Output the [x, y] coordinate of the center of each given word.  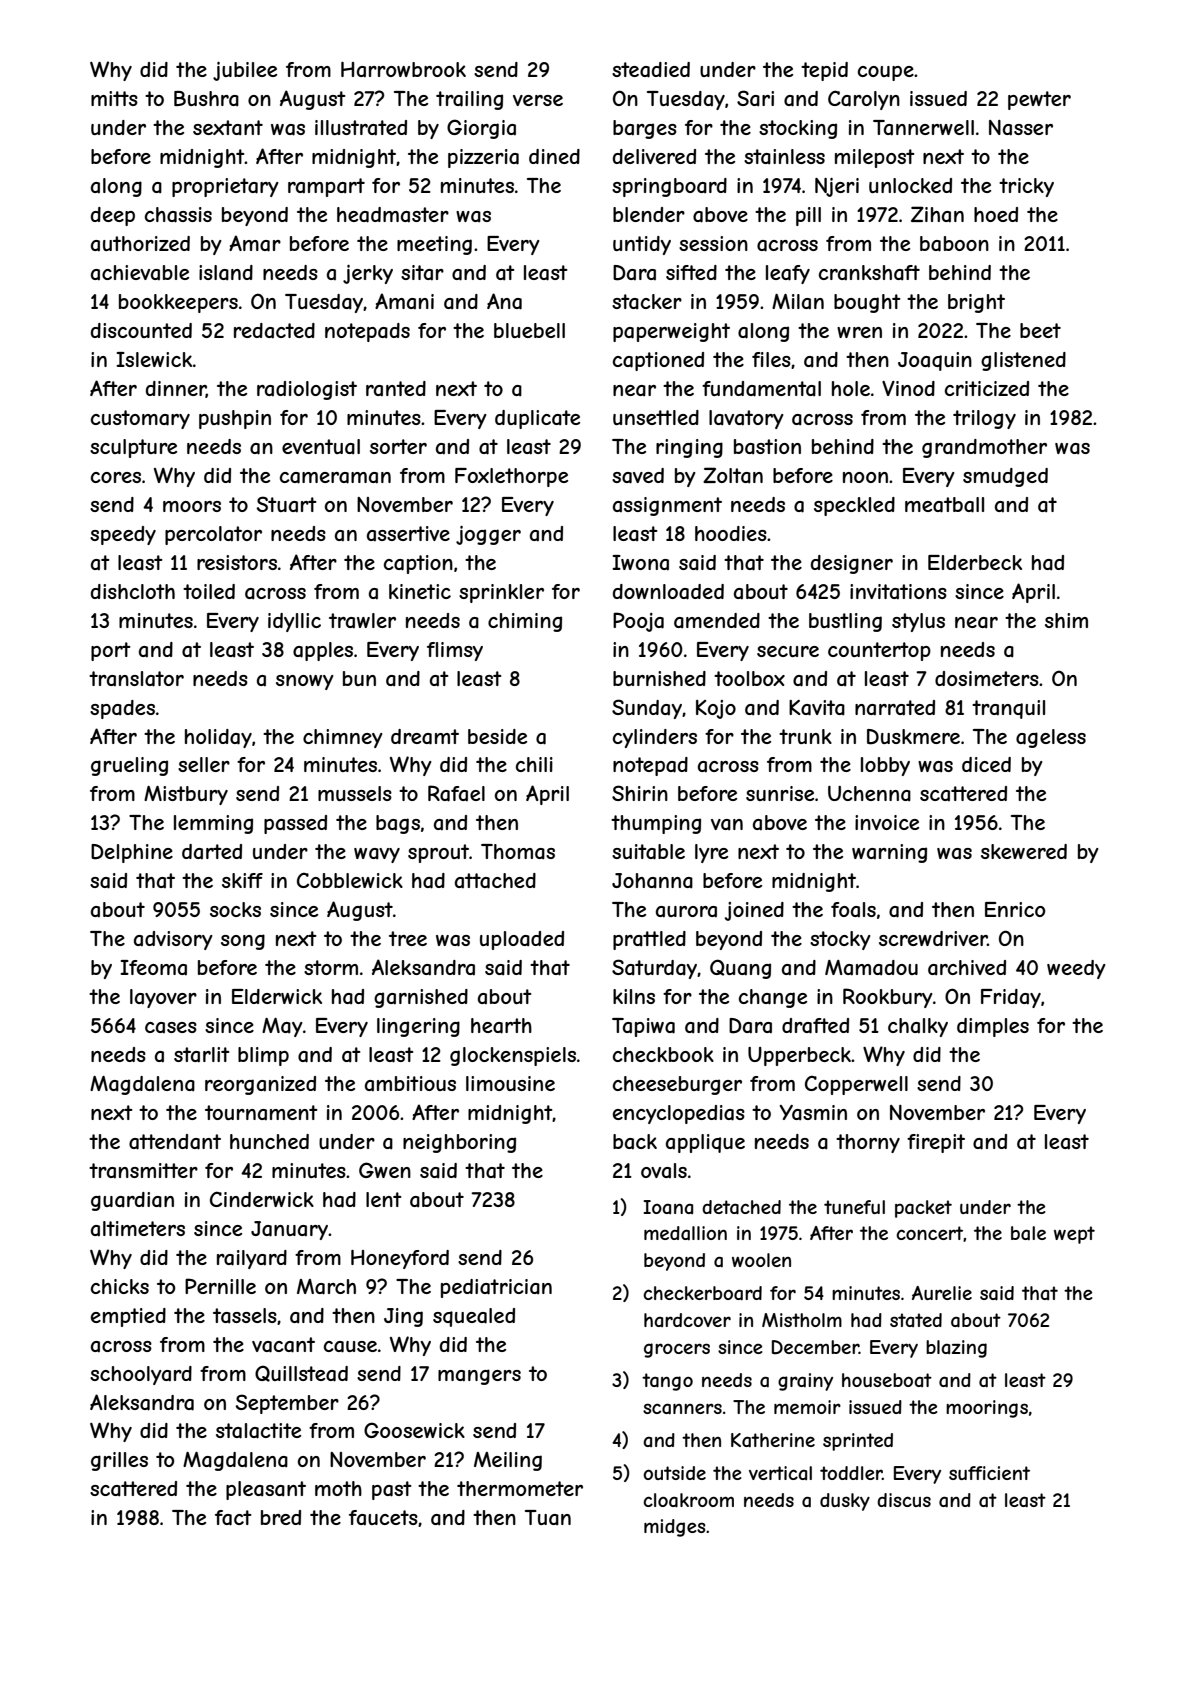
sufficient [989, 1473]
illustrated [361, 128]
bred [281, 1517]
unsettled [656, 417]
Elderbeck [975, 562]
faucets [383, 1518]
